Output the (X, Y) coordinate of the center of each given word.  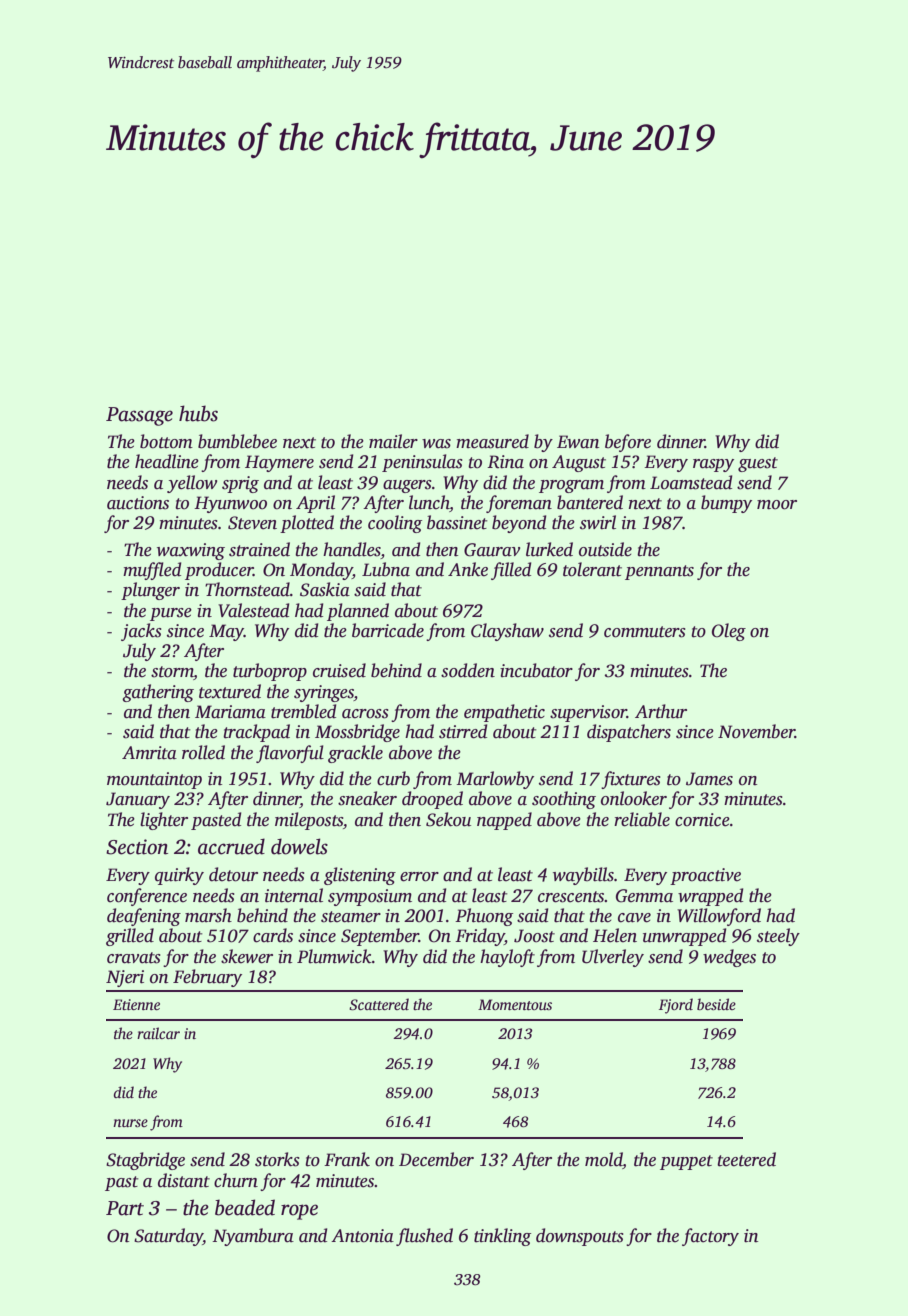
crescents (571, 897)
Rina (505, 462)
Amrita (149, 753)
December (436, 1159)
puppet (686, 1162)
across (365, 714)
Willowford (719, 917)
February (207, 978)
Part (125, 1208)
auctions (138, 503)
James (709, 779)
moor (777, 505)
